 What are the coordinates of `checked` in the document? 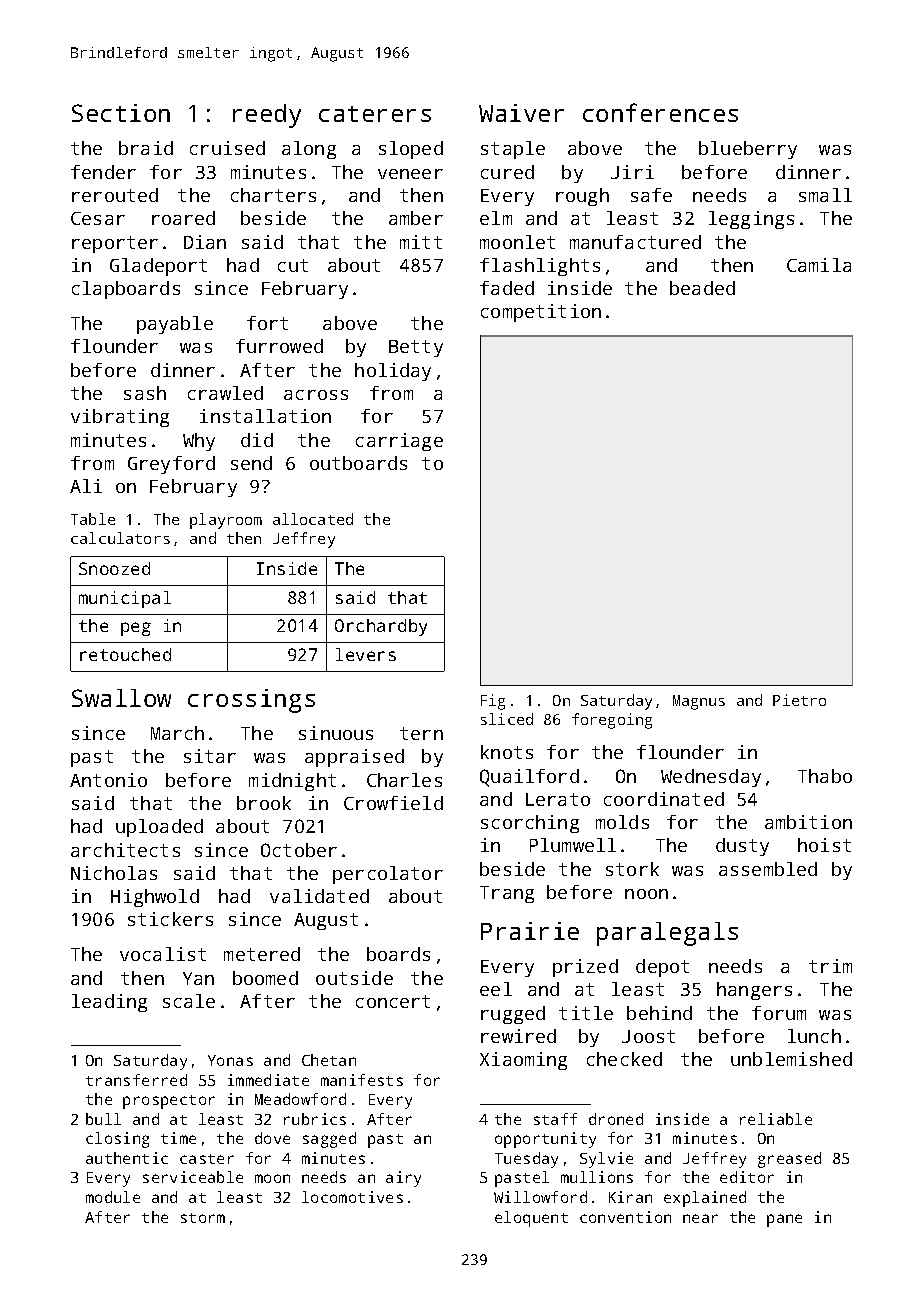 It's located at (624, 1059).
